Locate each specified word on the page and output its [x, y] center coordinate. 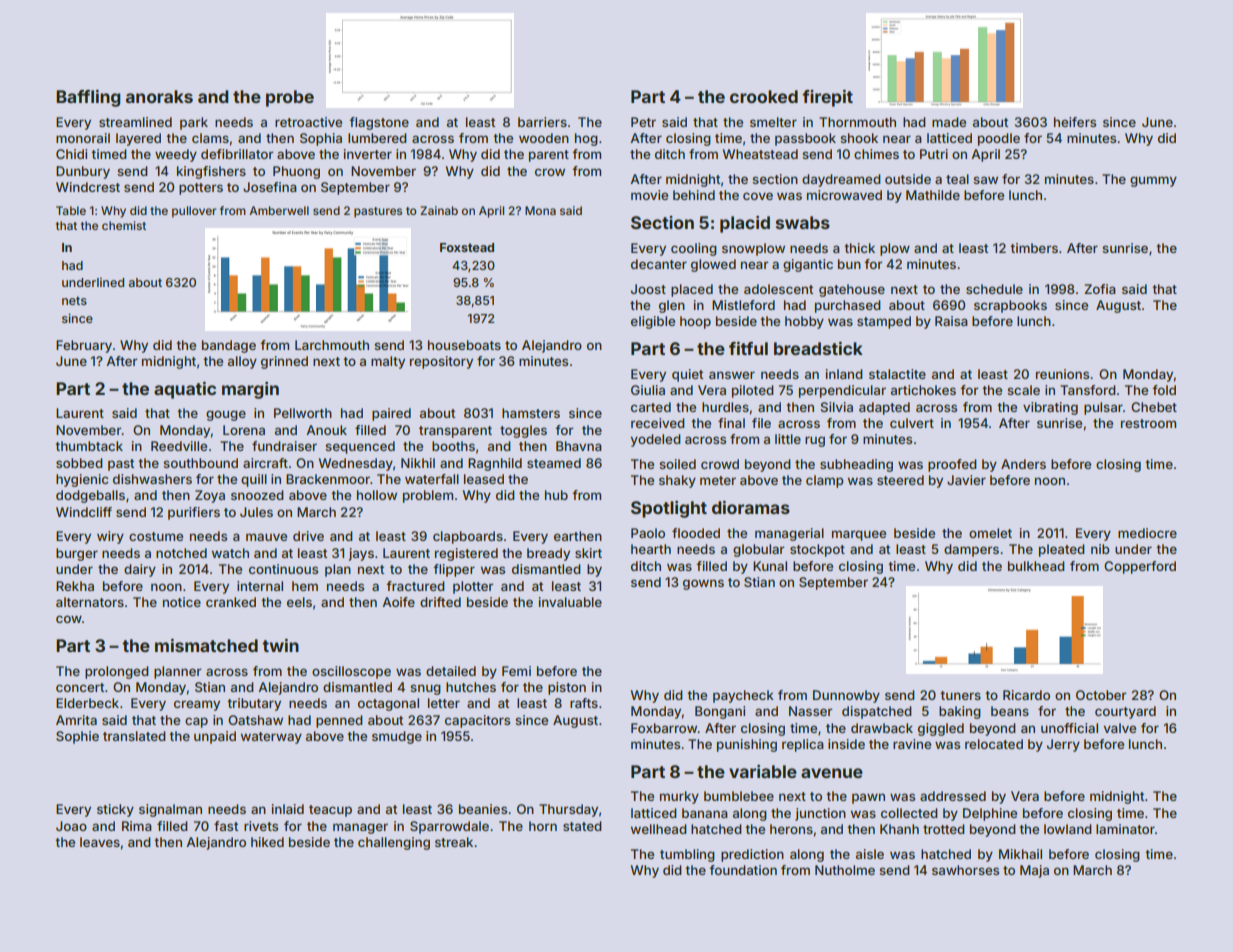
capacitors [477, 721]
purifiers [194, 513]
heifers [1075, 122]
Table [71, 210]
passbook [805, 139]
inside [846, 744]
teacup [330, 811]
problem [428, 496]
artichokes [923, 390]
